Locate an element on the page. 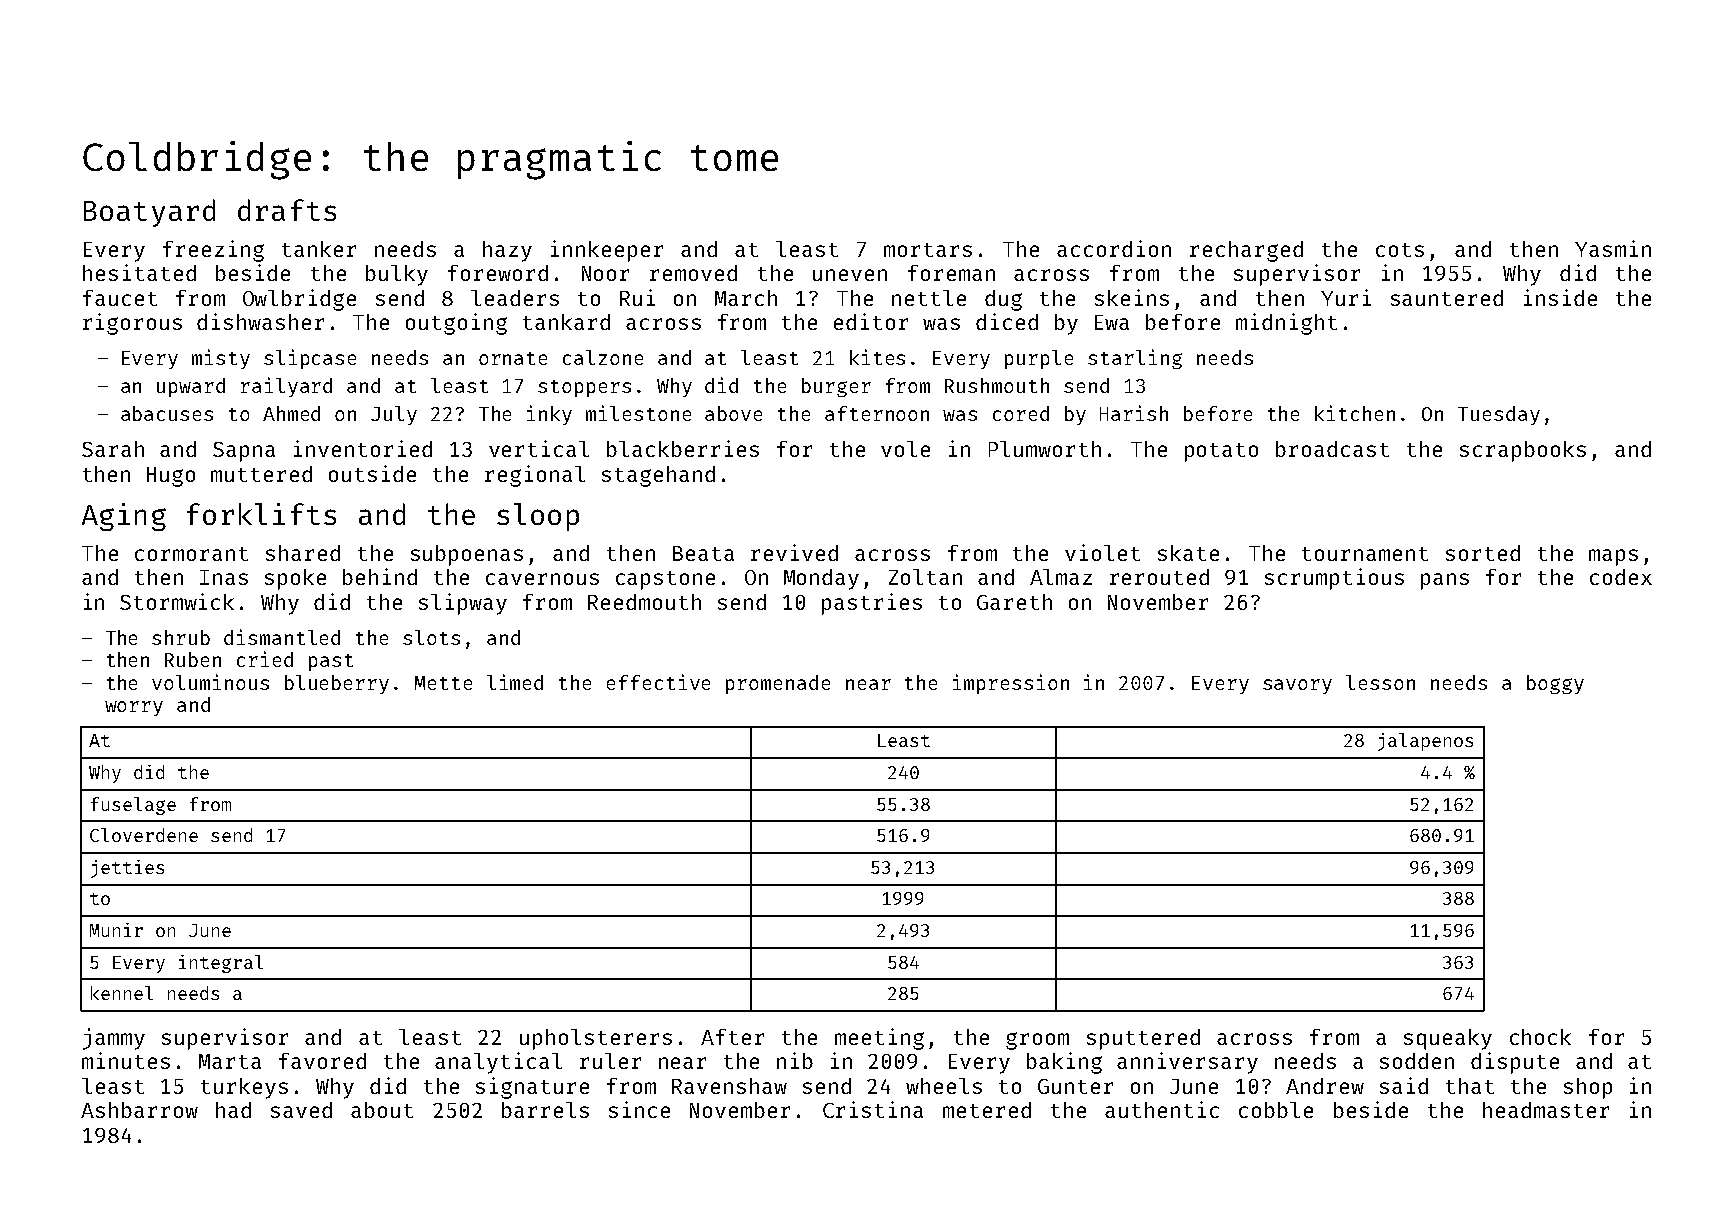 The image size is (1734, 1226). cots is located at coordinates (1400, 250).
